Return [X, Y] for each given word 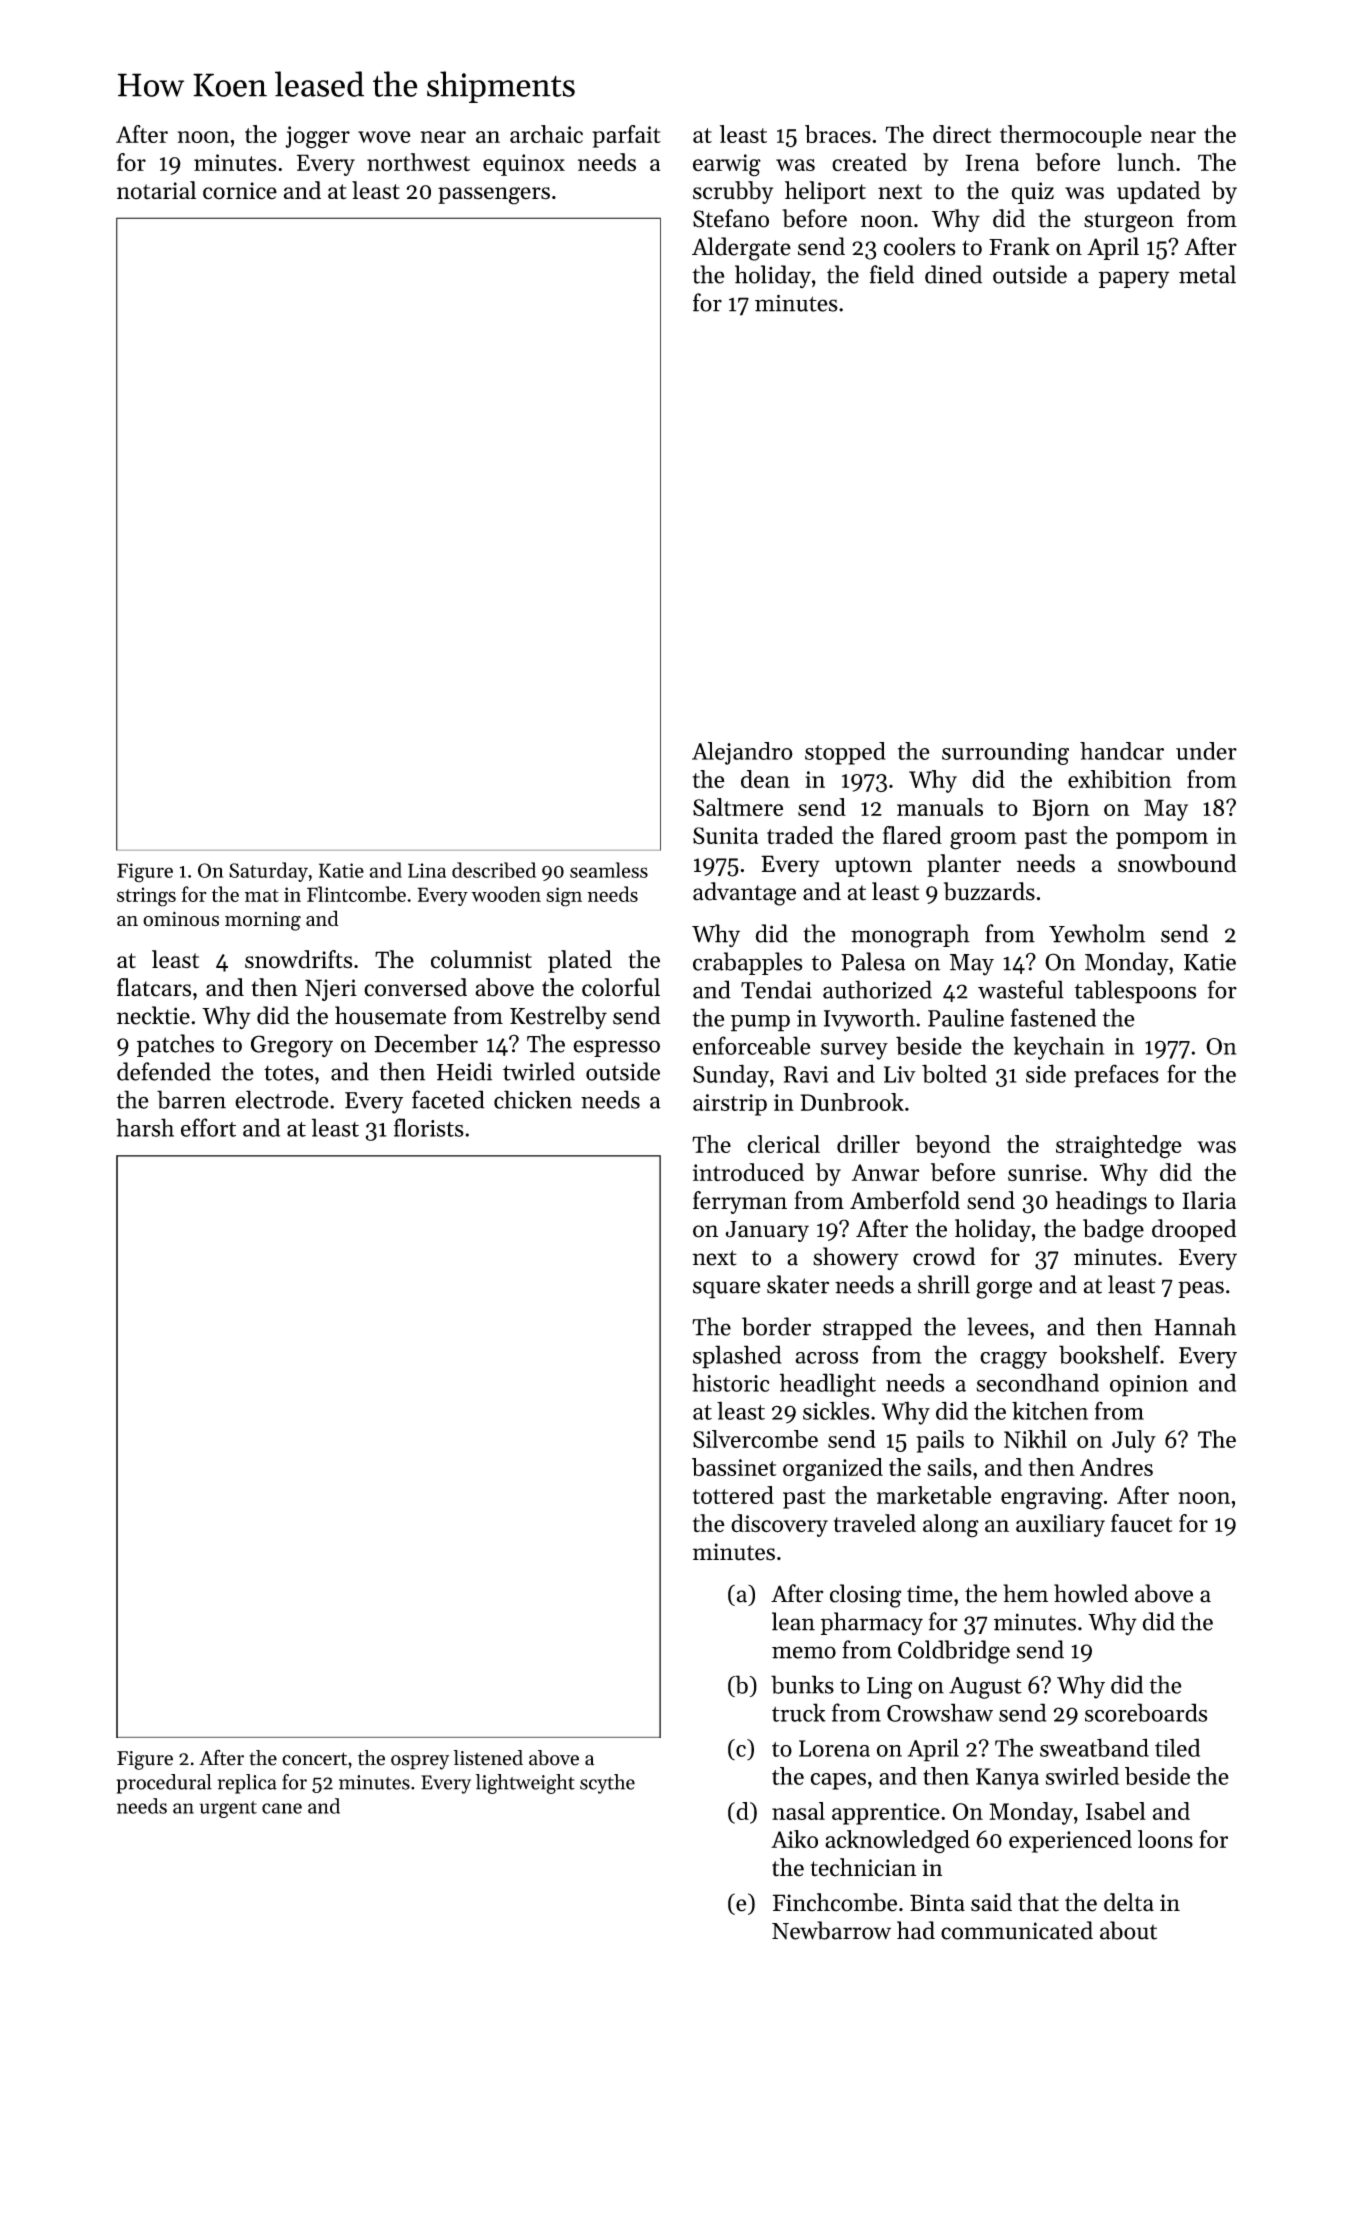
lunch [1146, 162]
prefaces [1116, 1076]
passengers [494, 196]
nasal [798, 1811]
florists [429, 1127]
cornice [240, 191]
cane [282, 1808]
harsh [145, 1127]
